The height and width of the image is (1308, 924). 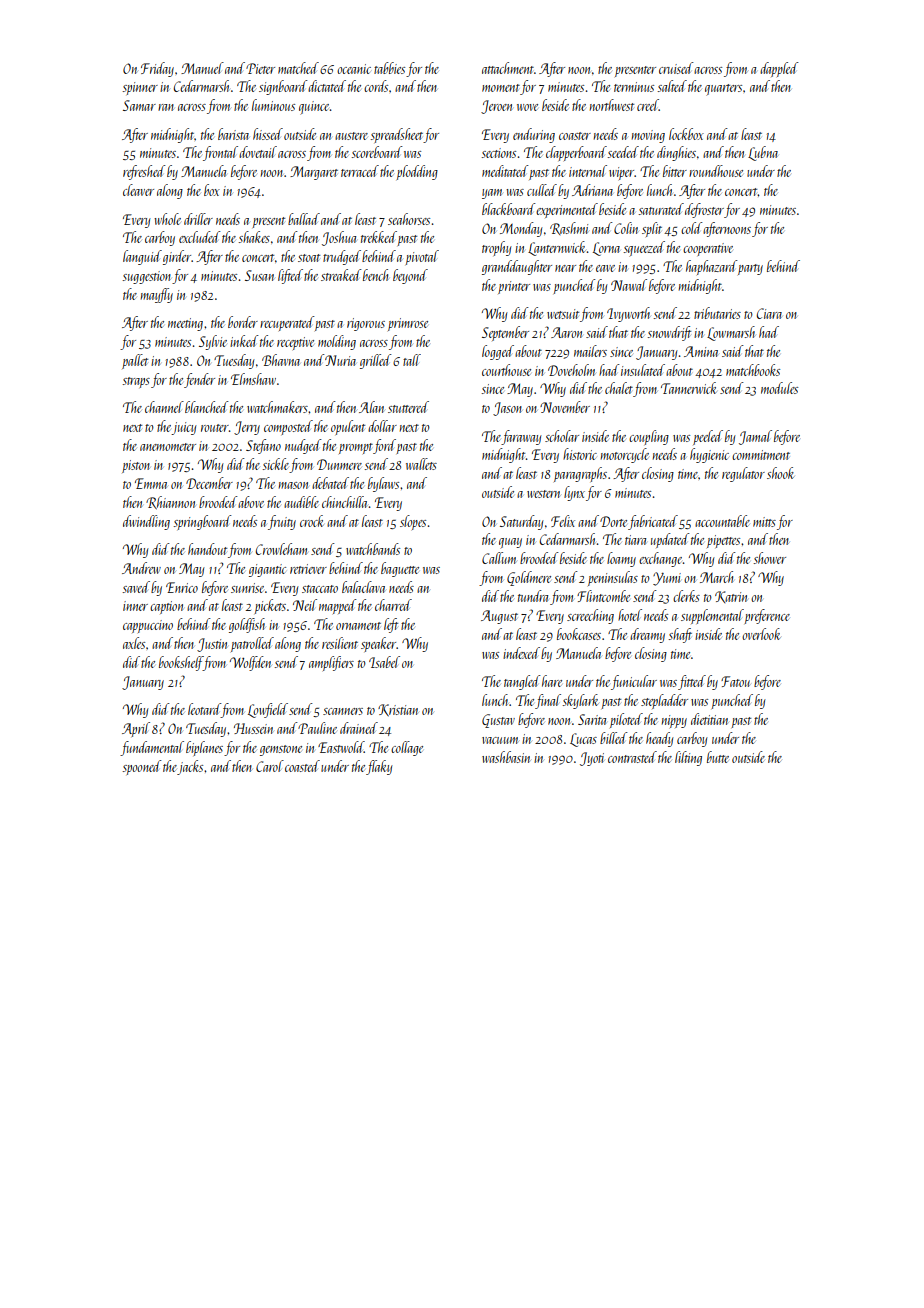 I want to click on jacks, so click(x=190, y=767).
